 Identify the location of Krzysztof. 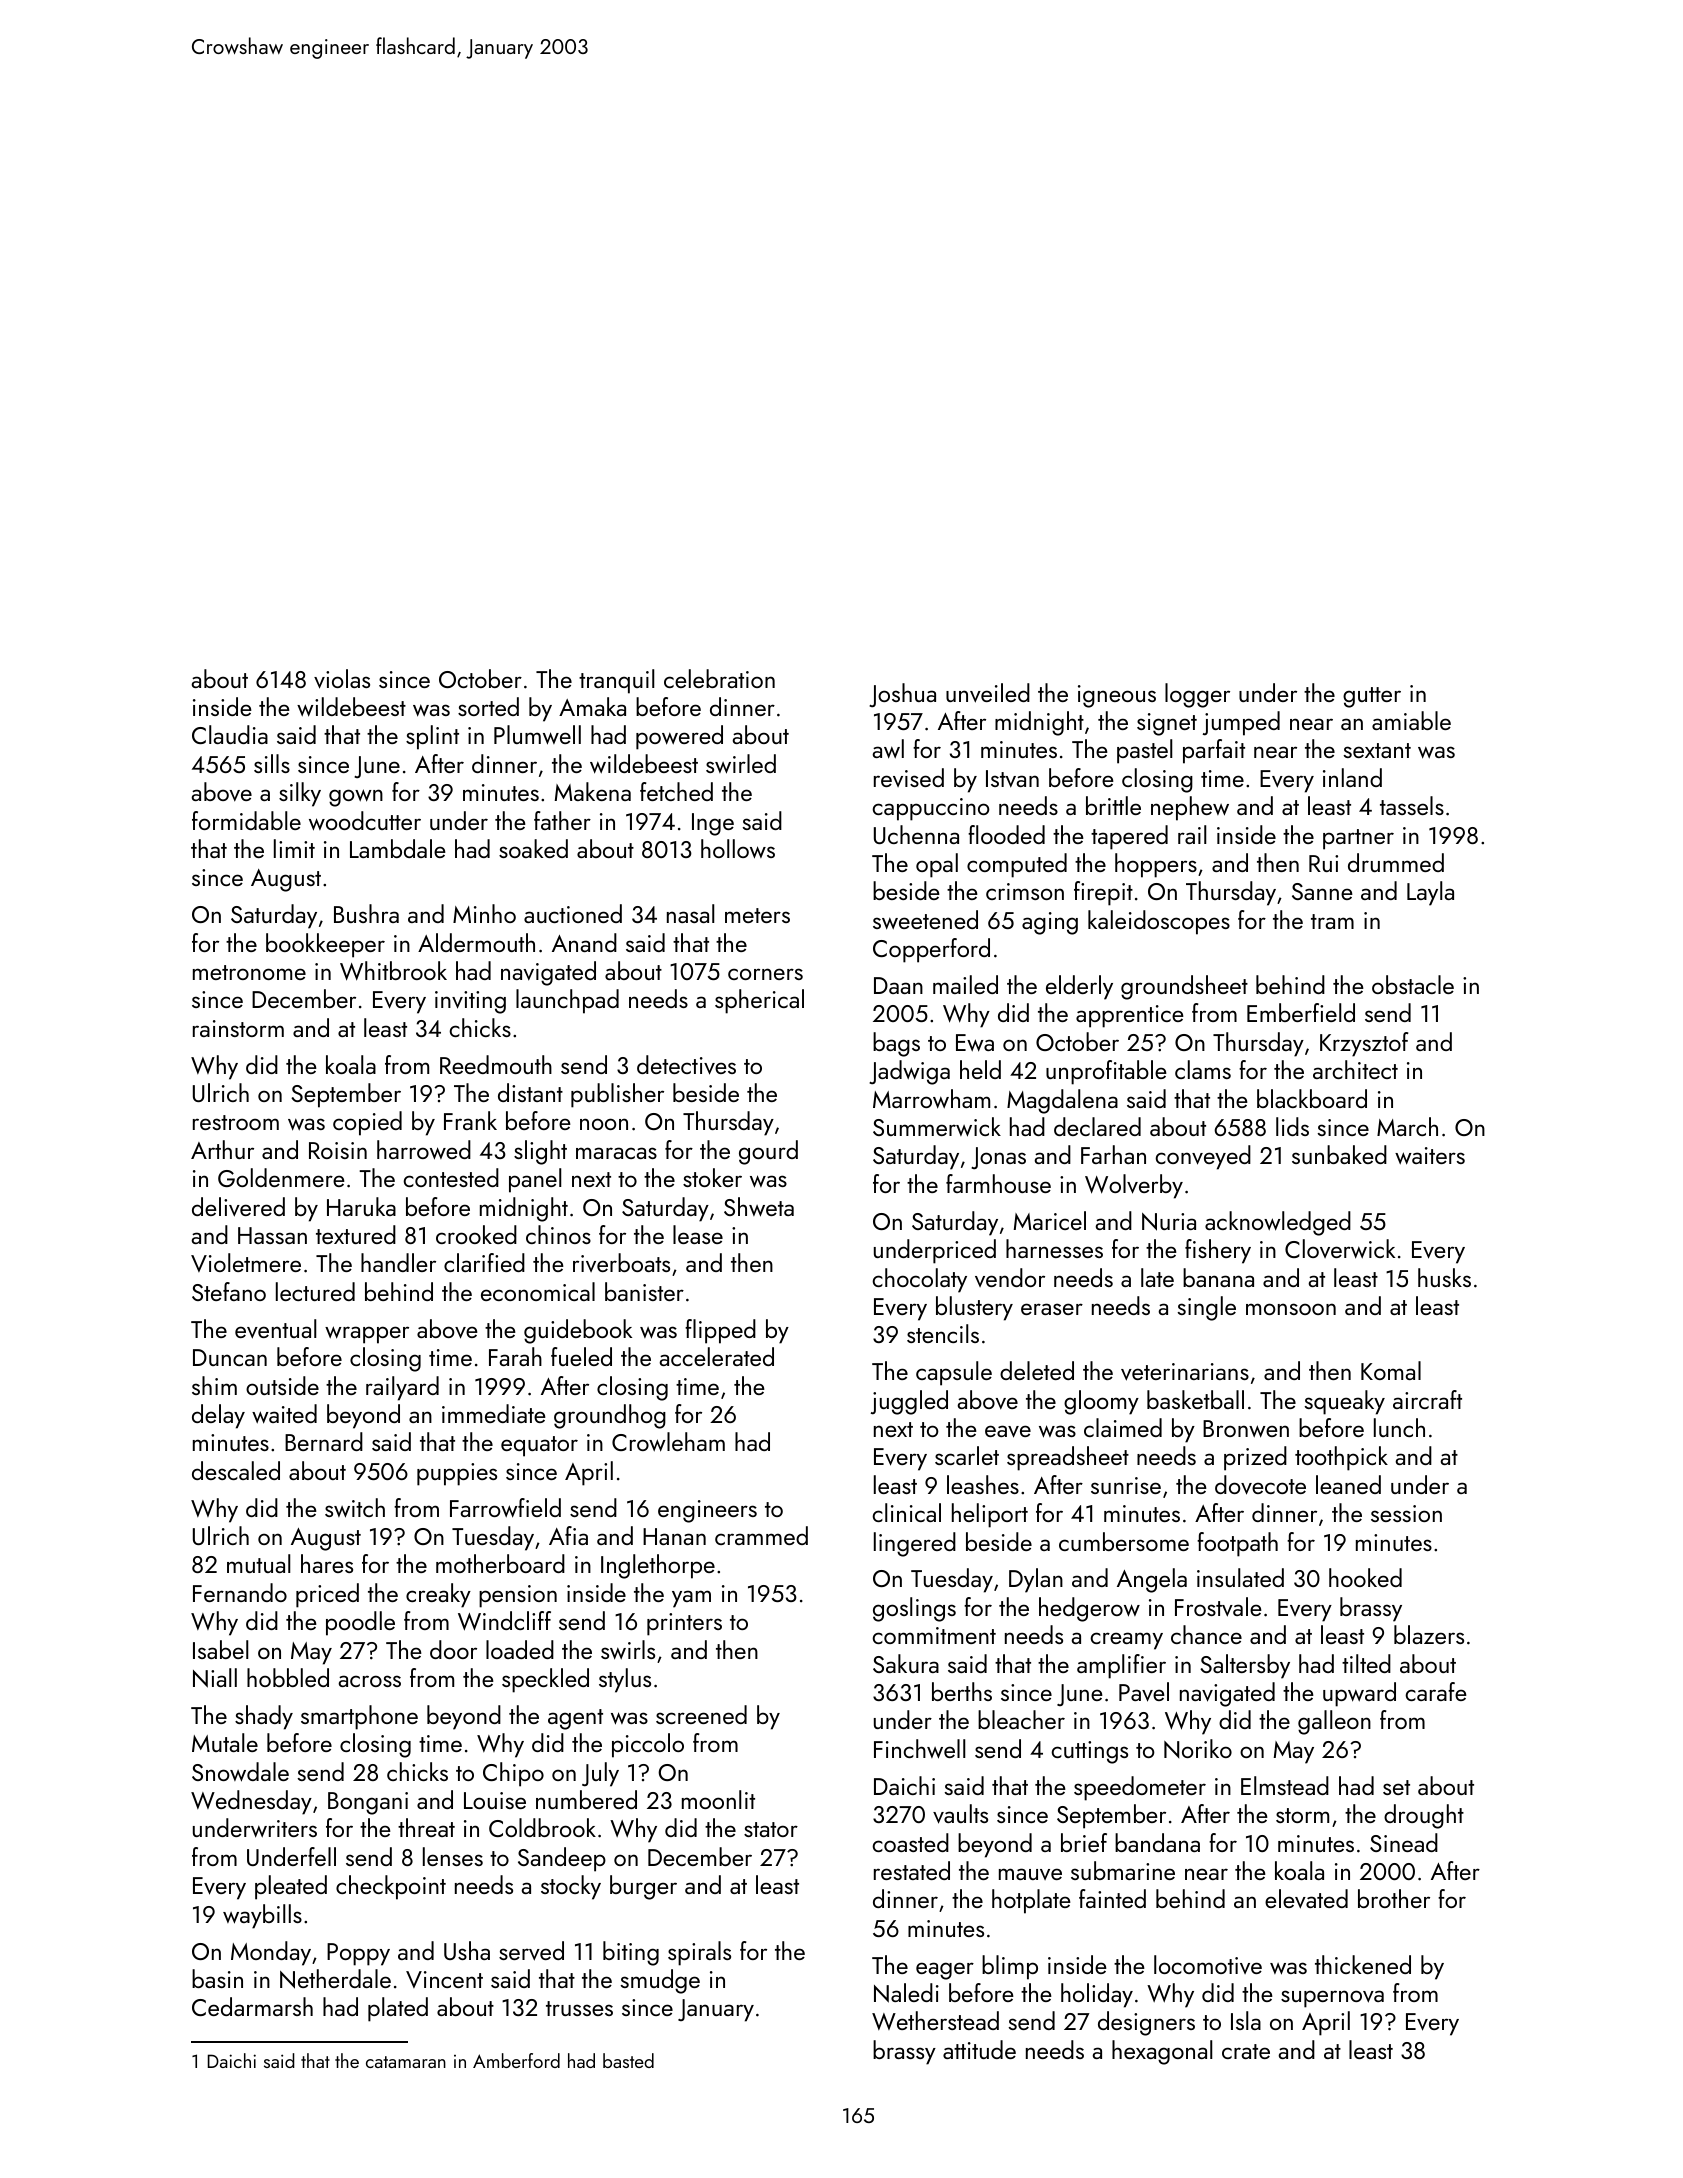
(1364, 1044).
